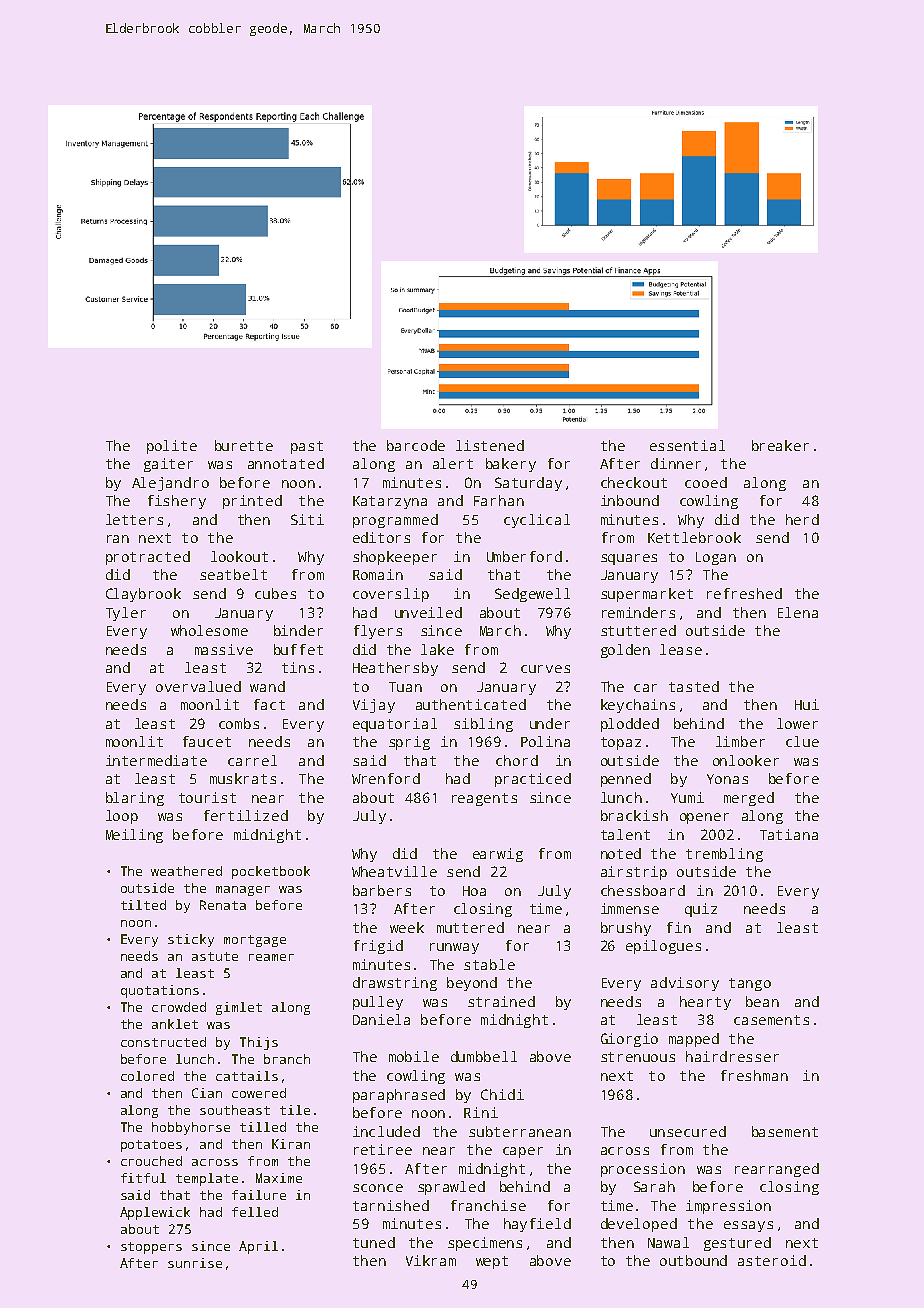  I want to click on barcode, so click(416, 445).
